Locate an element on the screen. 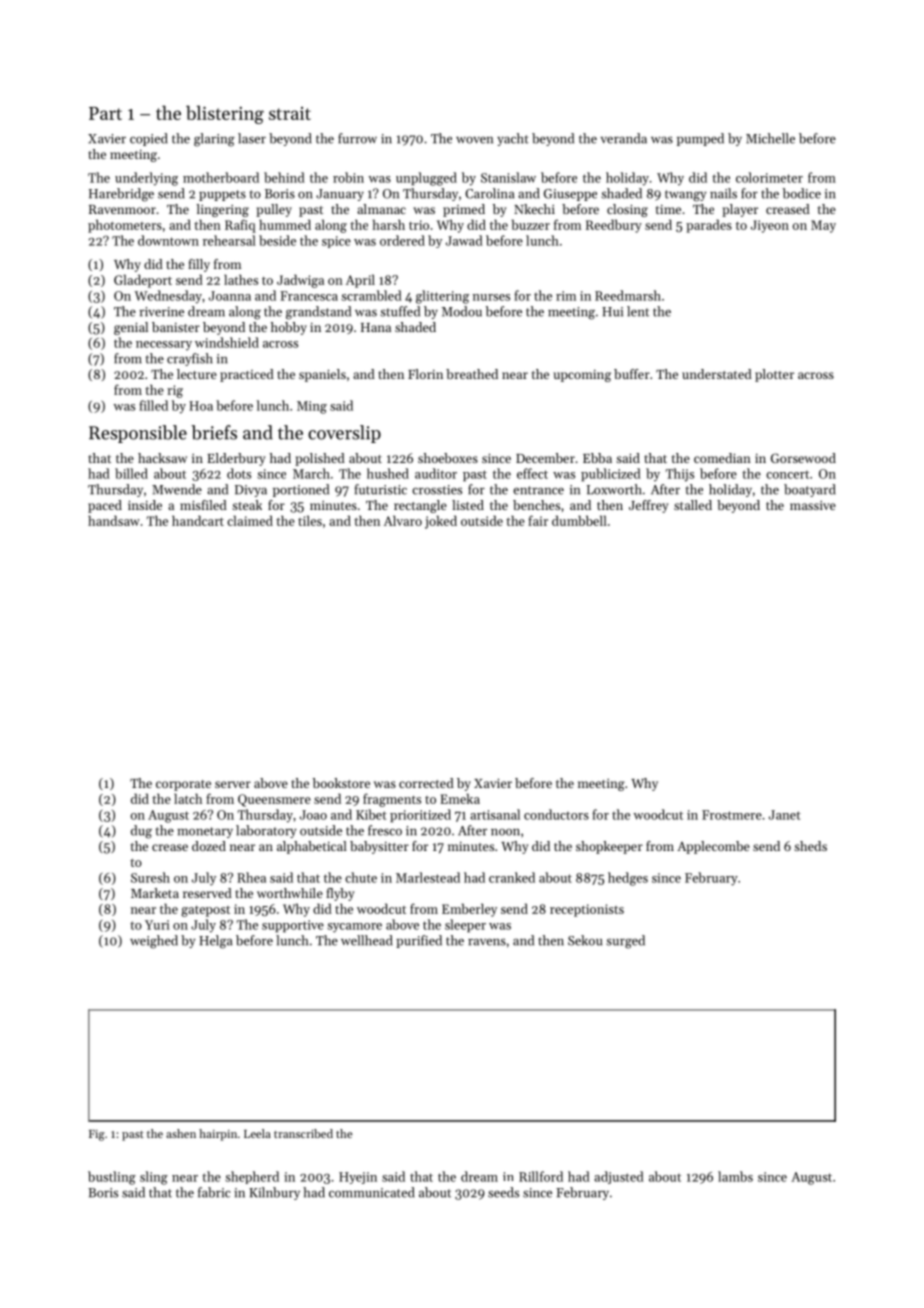  conductors is located at coordinates (556, 814).
